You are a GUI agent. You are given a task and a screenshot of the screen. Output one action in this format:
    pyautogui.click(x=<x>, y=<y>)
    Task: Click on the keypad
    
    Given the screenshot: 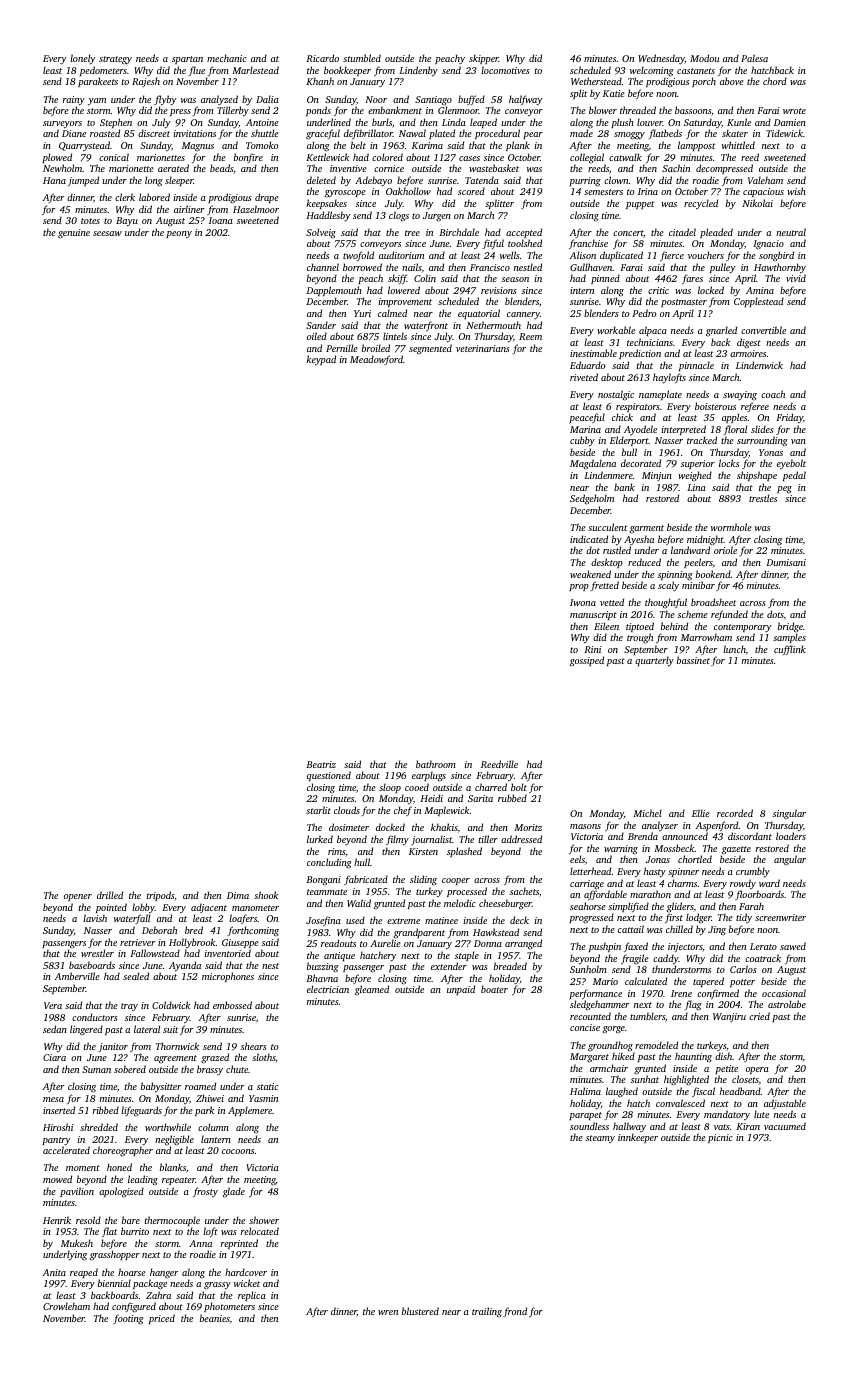 What is the action you would take?
    pyautogui.click(x=321, y=360)
